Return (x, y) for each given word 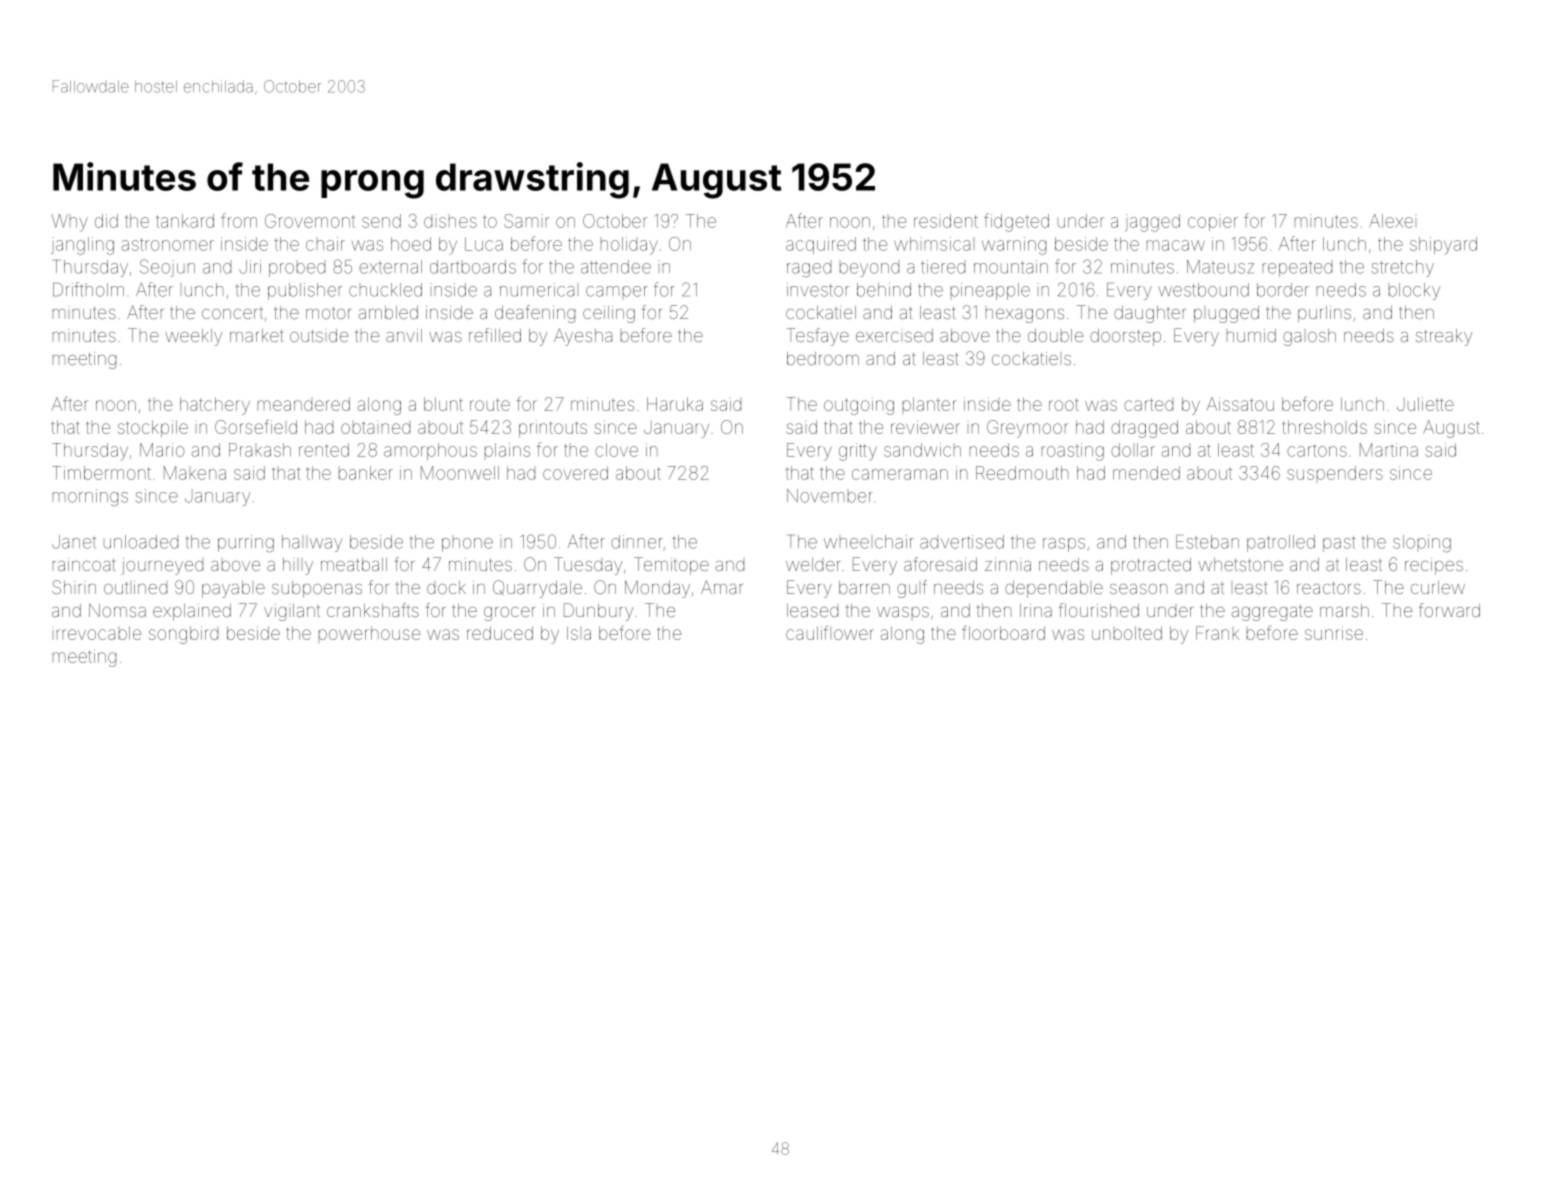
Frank (1217, 633)
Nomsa (117, 610)
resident (946, 221)
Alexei (1393, 221)
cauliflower (830, 632)
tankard (185, 221)
